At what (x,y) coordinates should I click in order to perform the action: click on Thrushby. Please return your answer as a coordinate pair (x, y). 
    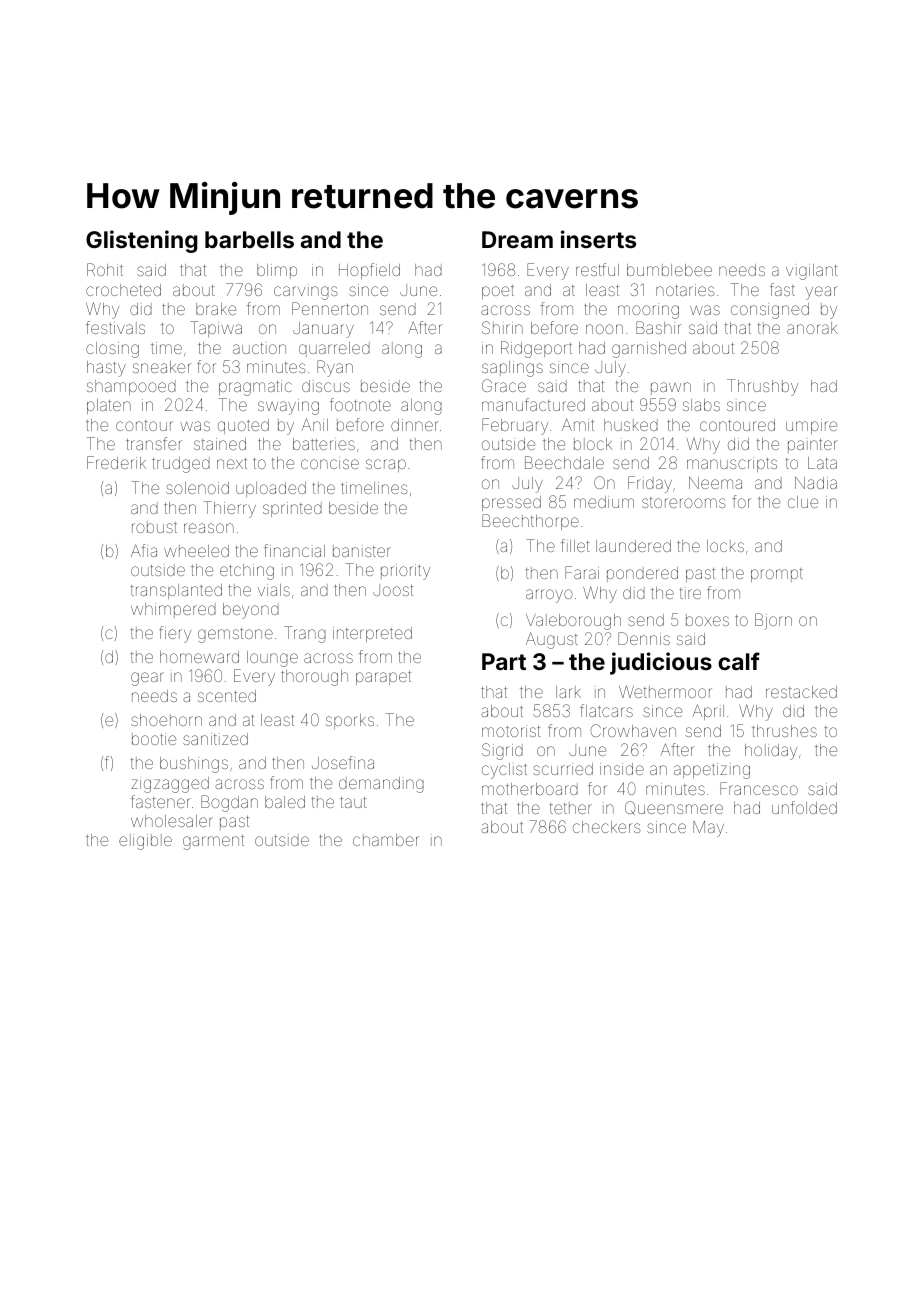
    Looking at the image, I should click on (762, 387).
